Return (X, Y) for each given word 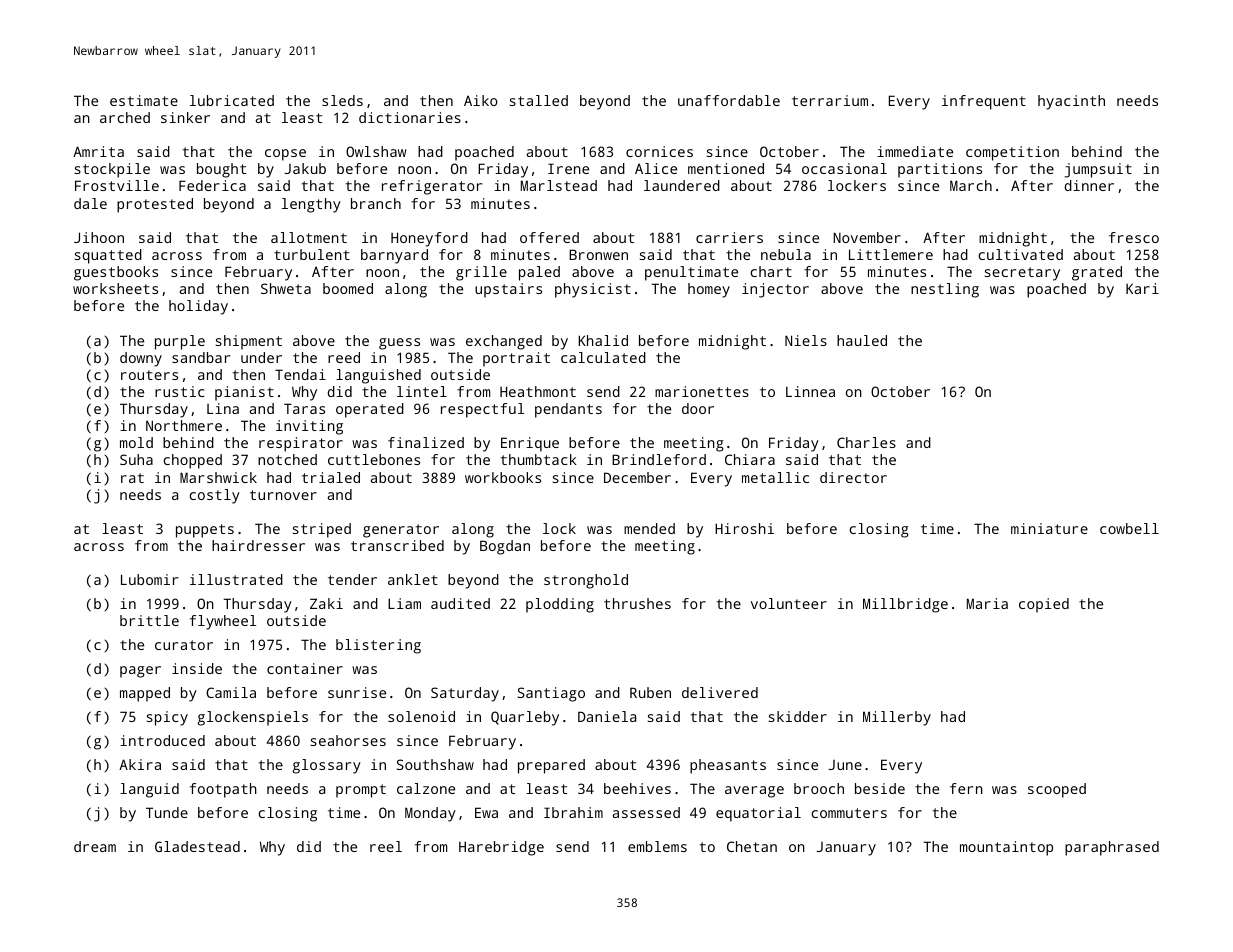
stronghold (586, 581)
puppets (205, 531)
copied (1044, 605)
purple (180, 342)
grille (481, 273)
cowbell (1129, 528)
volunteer (789, 603)
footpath (223, 790)
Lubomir (149, 579)
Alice (656, 168)
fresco (1134, 237)
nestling (945, 290)
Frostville (117, 185)
